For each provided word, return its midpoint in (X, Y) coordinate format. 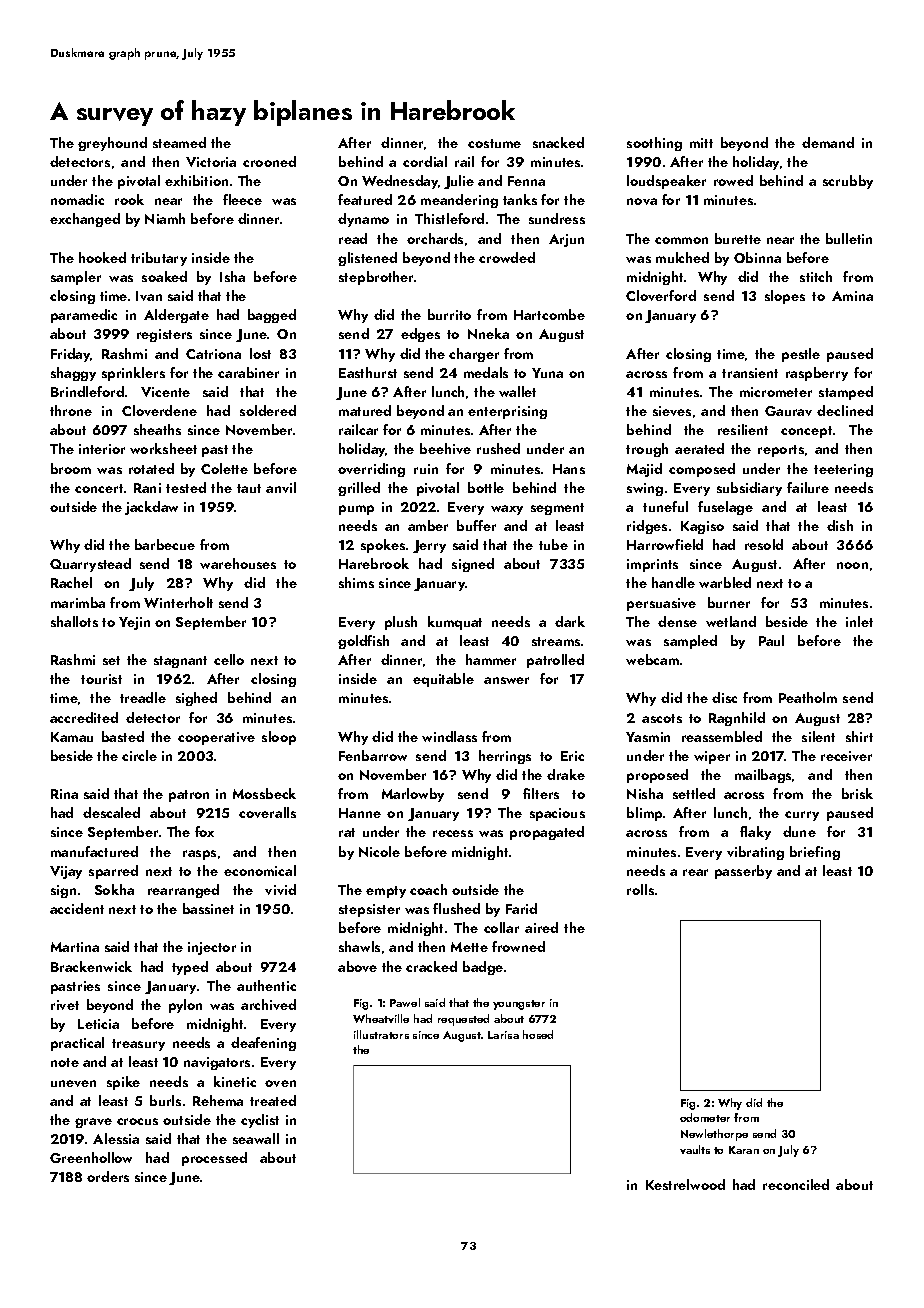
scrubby (848, 182)
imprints (652, 565)
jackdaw (151, 508)
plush (401, 623)
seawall (256, 1138)
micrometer (776, 392)
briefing (815, 853)
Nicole (379, 851)
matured (365, 410)
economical (260, 870)
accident (77, 908)
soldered (268, 410)
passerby (743, 872)
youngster (519, 1005)
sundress (557, 218)
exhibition (196, 180)
